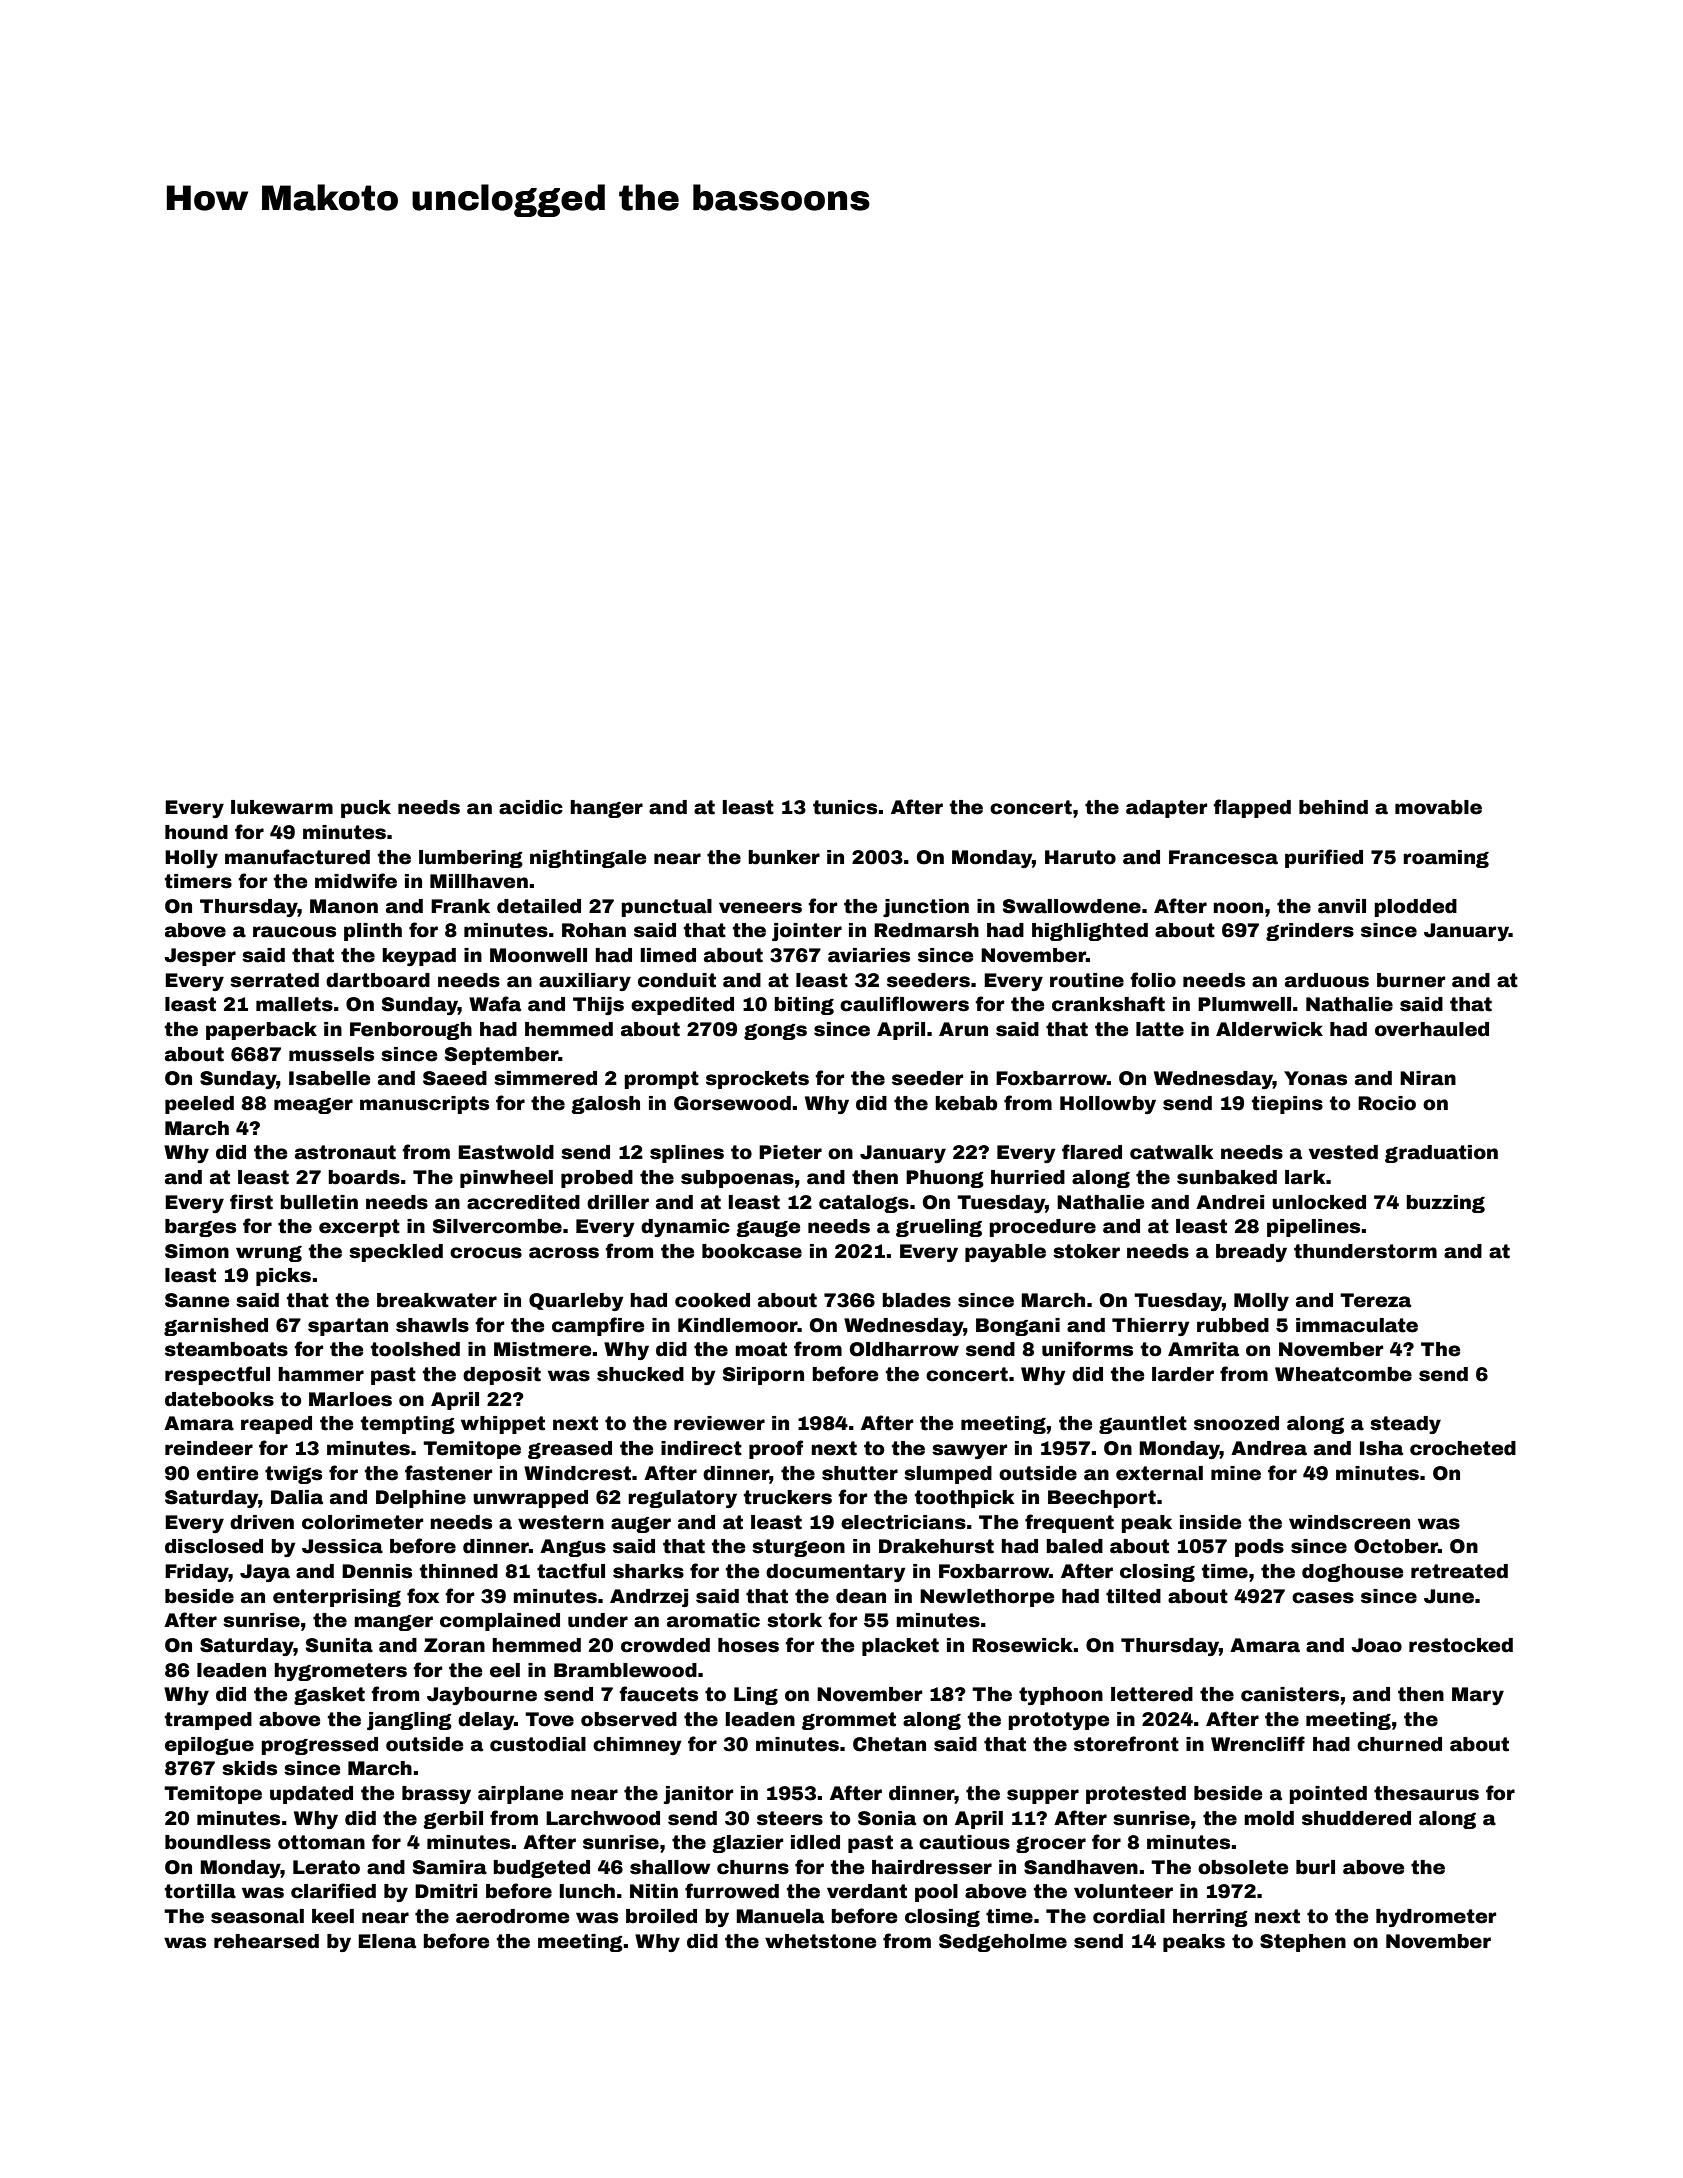 The image size is (1683, 2178). Describe the element at coordinates (761, 1349) in the image. I see `moat` at that location.
